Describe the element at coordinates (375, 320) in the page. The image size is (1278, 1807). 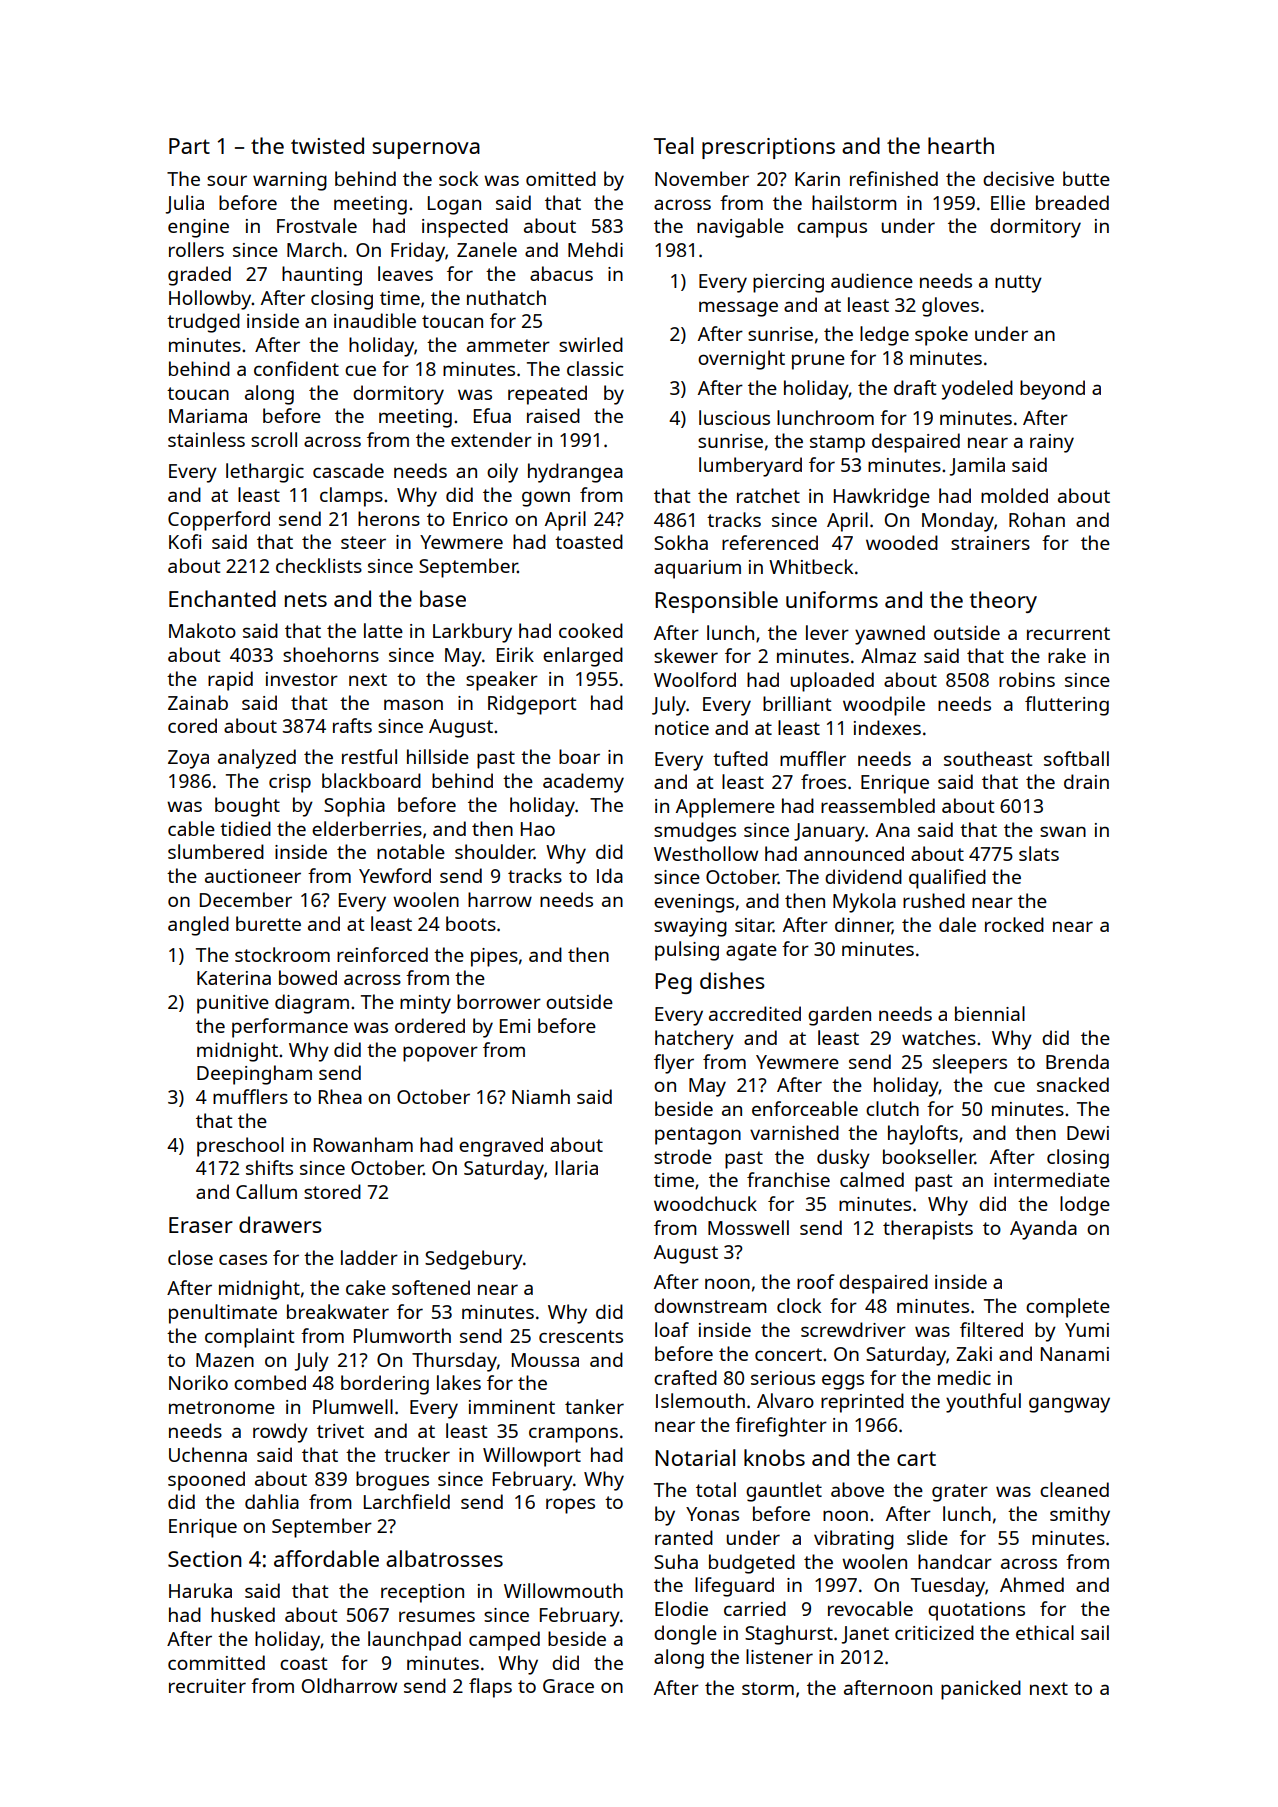
I see `inaudible` at that location.
